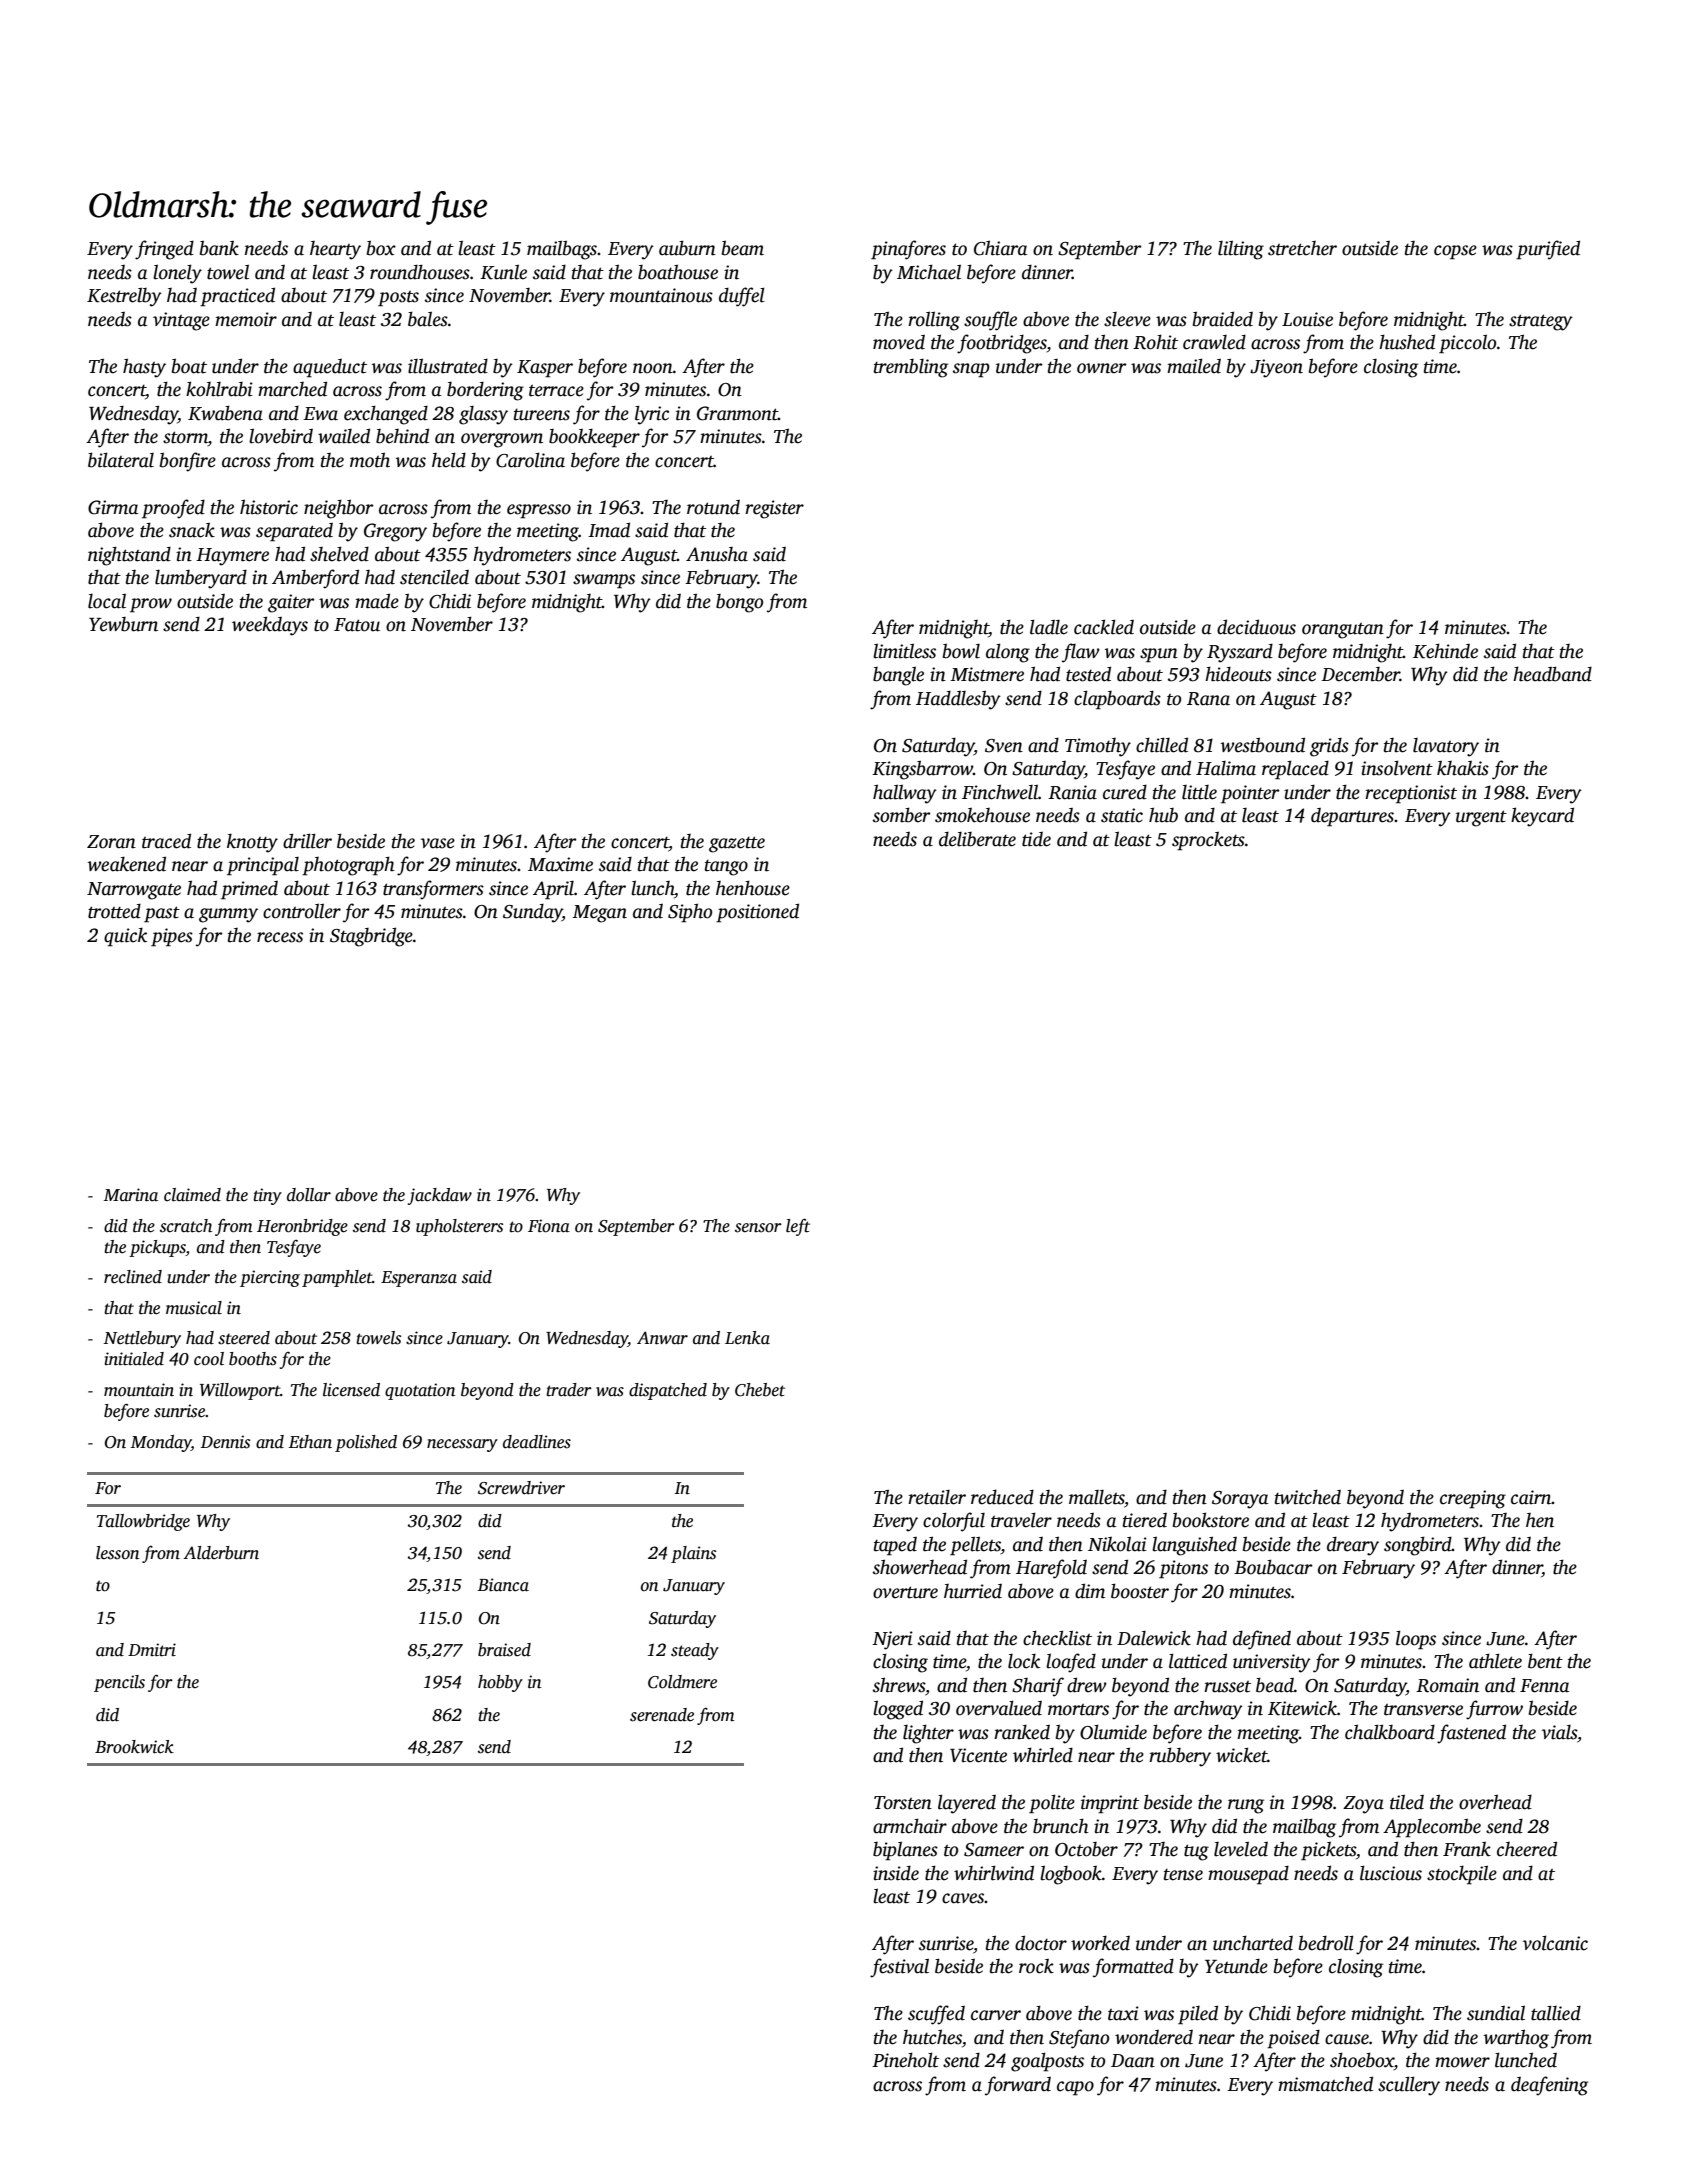  I want to click on lock, so click(1024, 1661).
